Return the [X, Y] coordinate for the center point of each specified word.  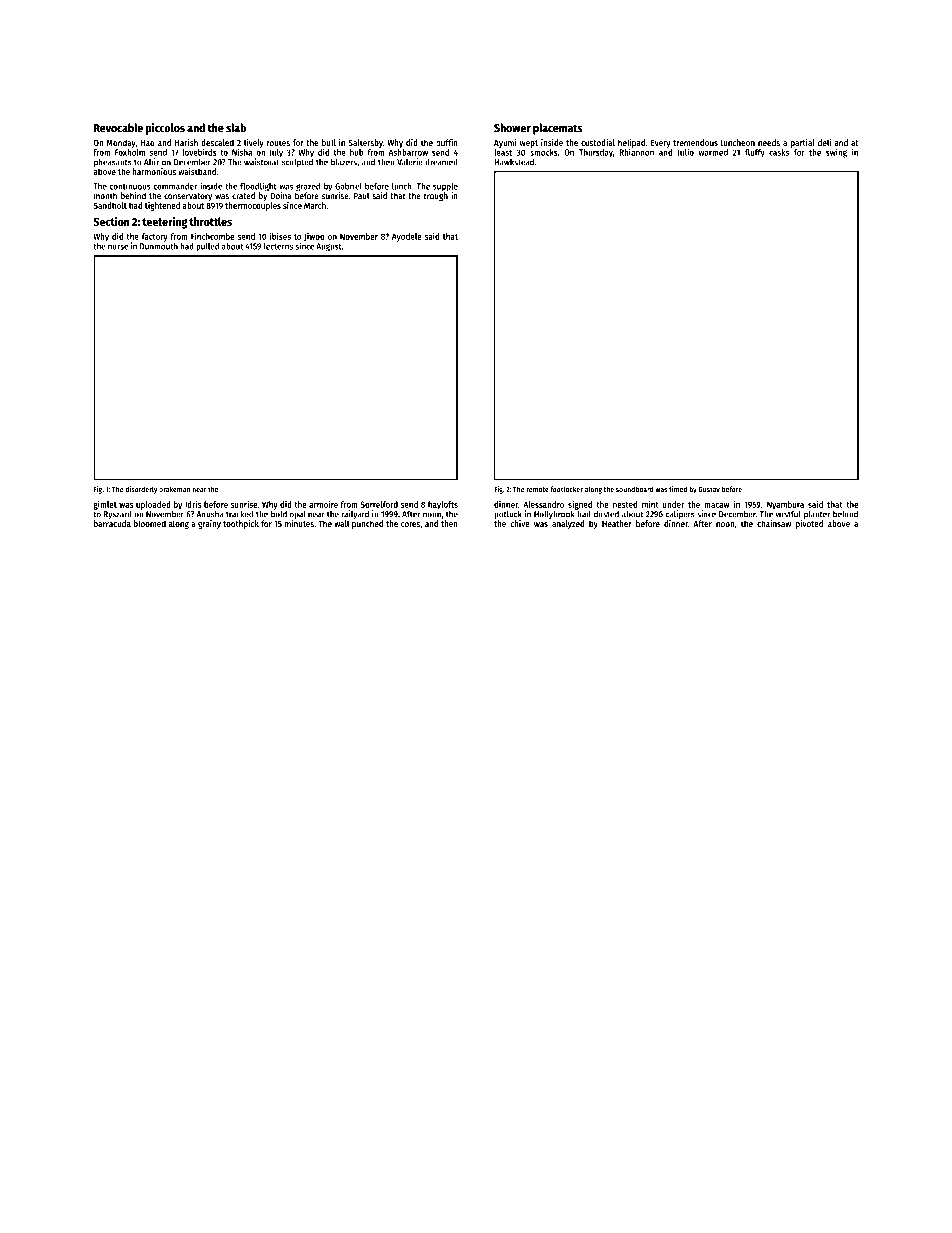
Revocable [118, 128]
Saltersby [365, 143]
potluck [508, 514]
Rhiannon [636, 152]
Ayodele [407, 237]
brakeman [174, 489]
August [328, 247]
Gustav [709, 489]
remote [537, 489]
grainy [209, 524]
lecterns [278, 246]
